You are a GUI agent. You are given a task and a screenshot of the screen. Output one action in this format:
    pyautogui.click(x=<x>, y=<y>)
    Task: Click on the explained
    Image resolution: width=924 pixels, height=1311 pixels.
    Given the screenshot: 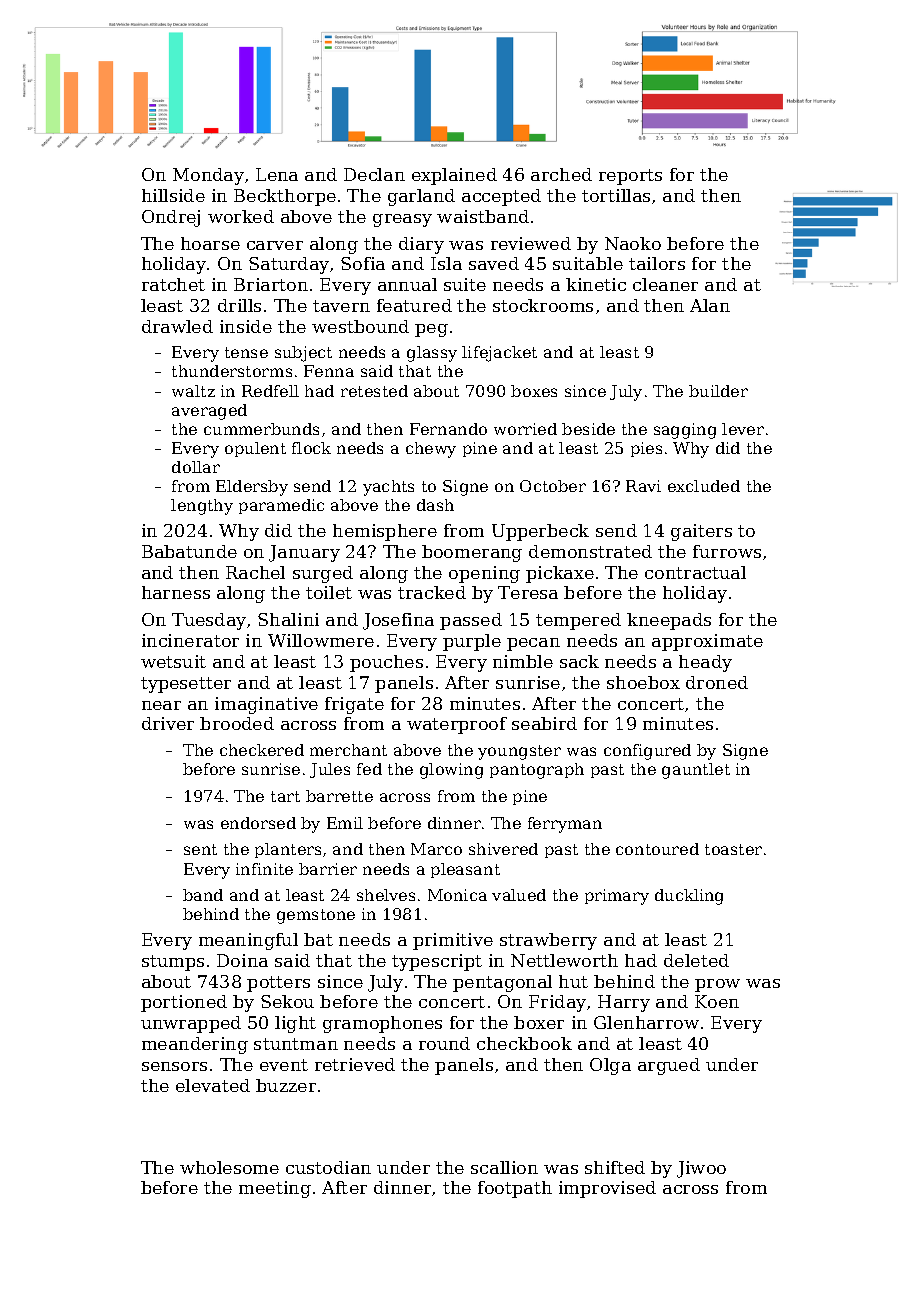 What is the action you would take?
    pyautogui.click(x=454, y=176)
